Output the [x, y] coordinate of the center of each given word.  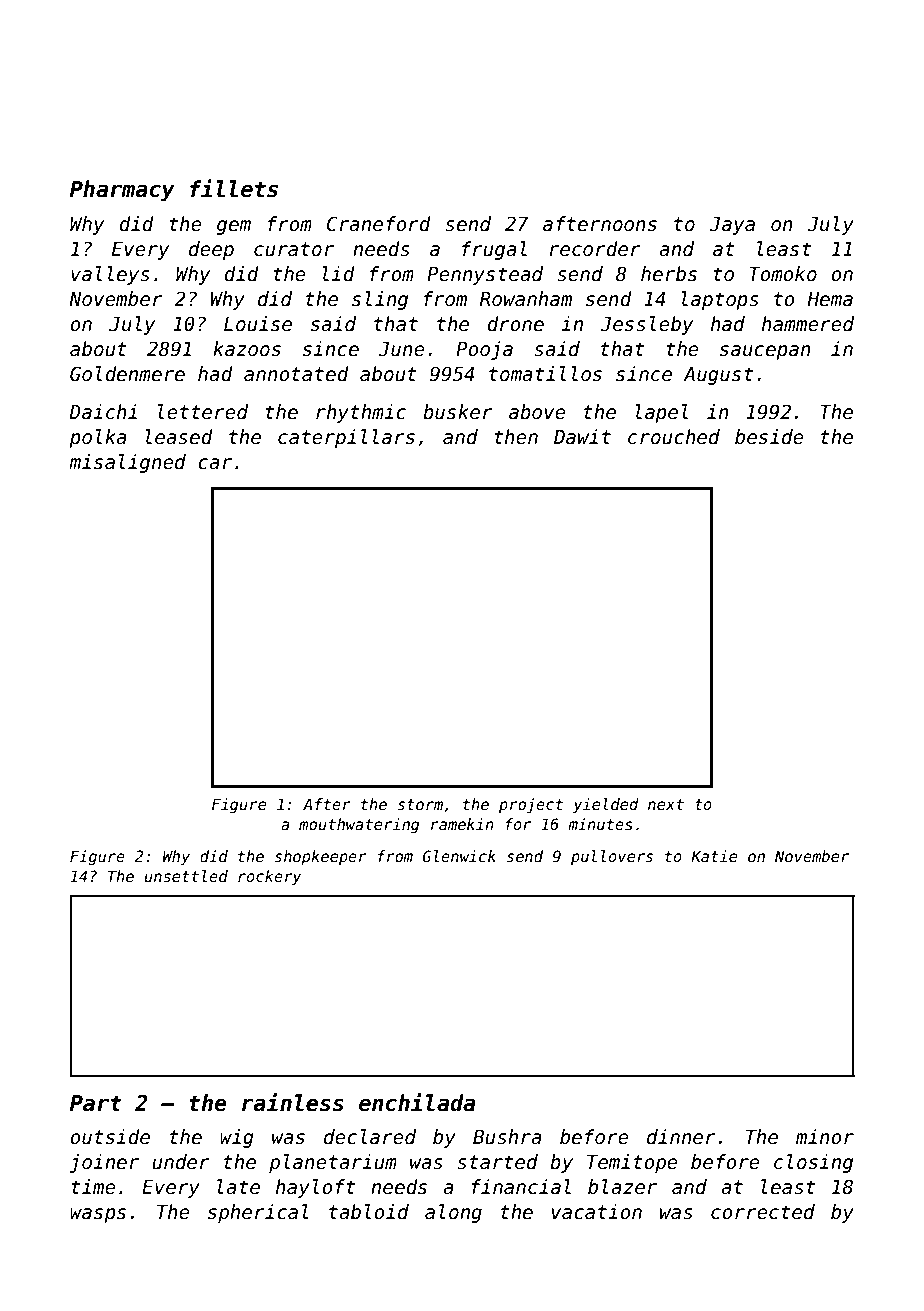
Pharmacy [122, 191]
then [516, 437]
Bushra [507, 1137]
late [238, 1187]
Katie [714, 856]
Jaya [732, 226]
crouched [674, 437]
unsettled [186, 876]
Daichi [103, 412]
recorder [595, 249]
